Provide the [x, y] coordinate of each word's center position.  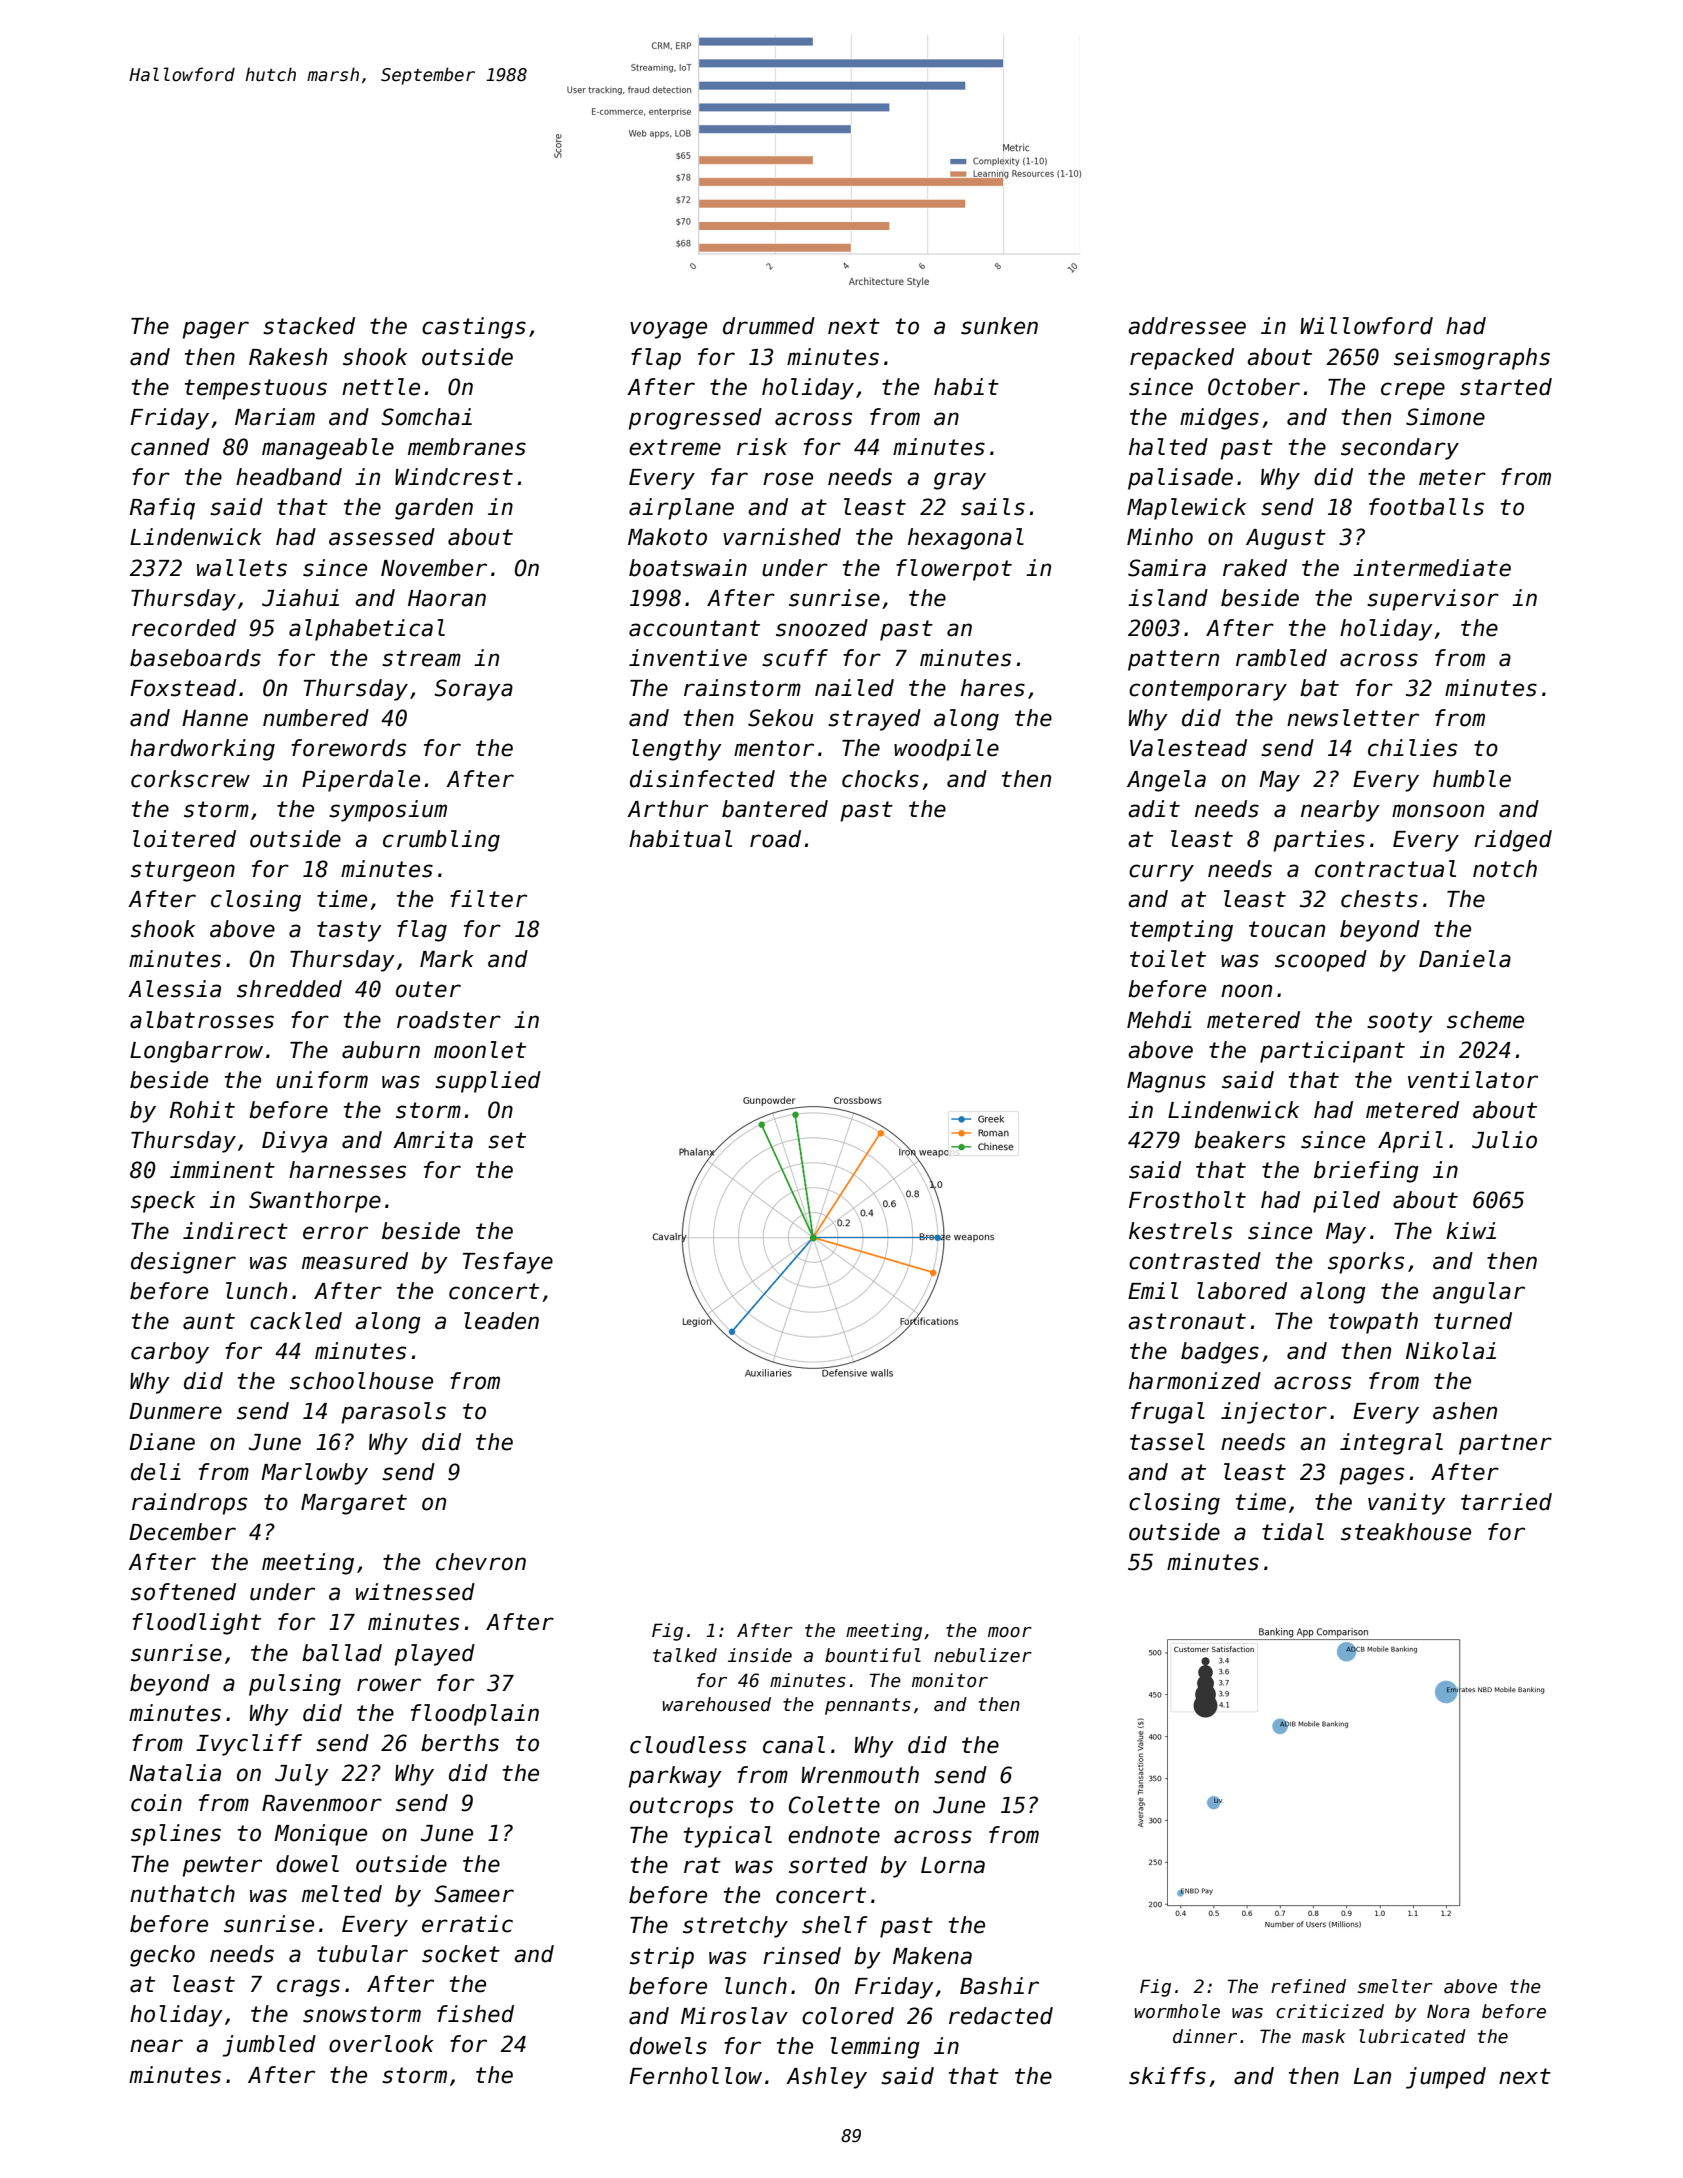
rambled [1281, 658]
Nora [1448, 2011]
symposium [388, 811]
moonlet [480, 1050]
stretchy [735, 1927]
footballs [1426, 507]
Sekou [780, 718]
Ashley [826, 2078]
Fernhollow [695, 2076]
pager [215, 330]
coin [156, 1803]
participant [1332, 1052]
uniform [322, 1080]
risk [762, 447]
